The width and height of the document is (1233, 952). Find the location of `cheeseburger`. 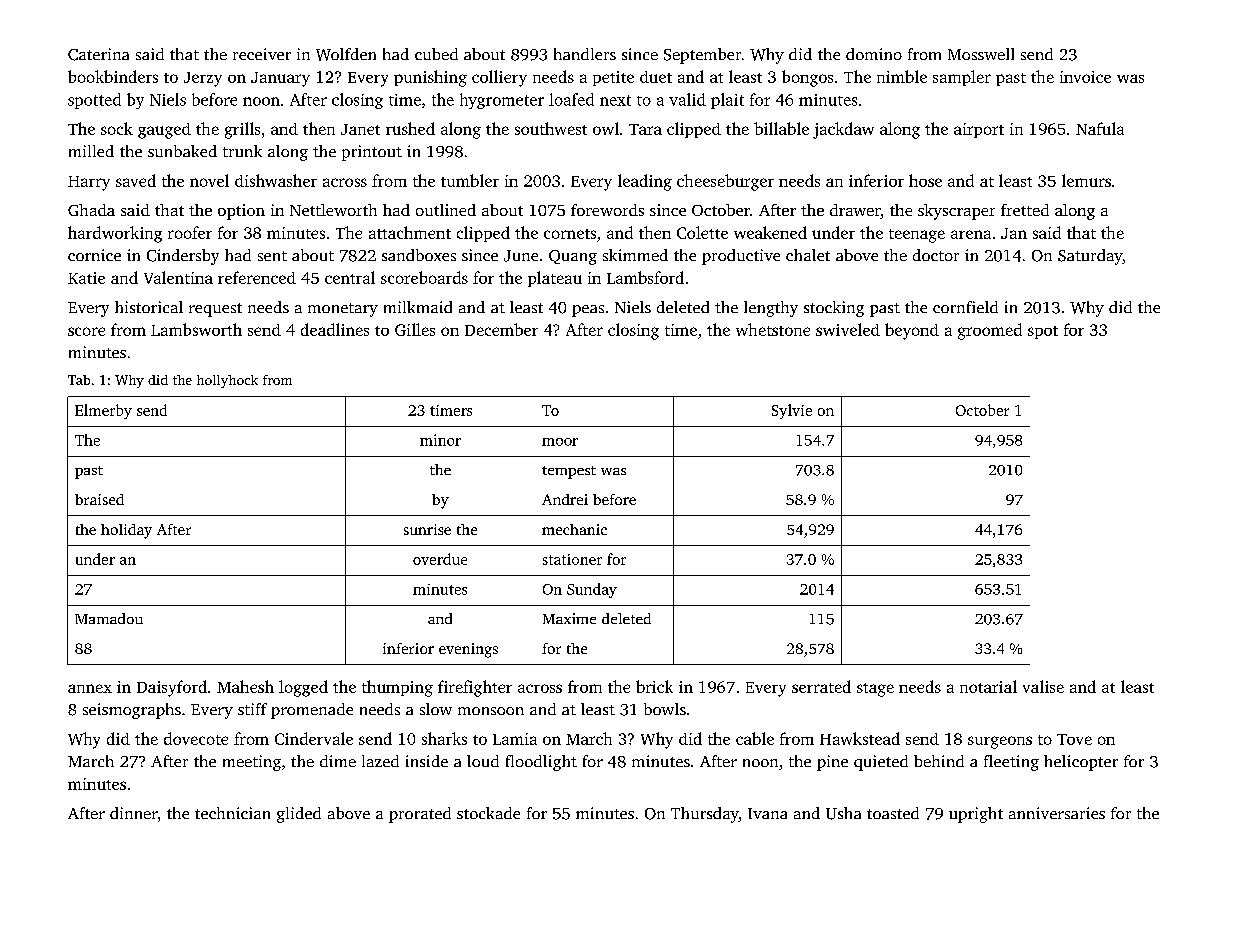

cheeseburger is located at coordinates (725, 182).
